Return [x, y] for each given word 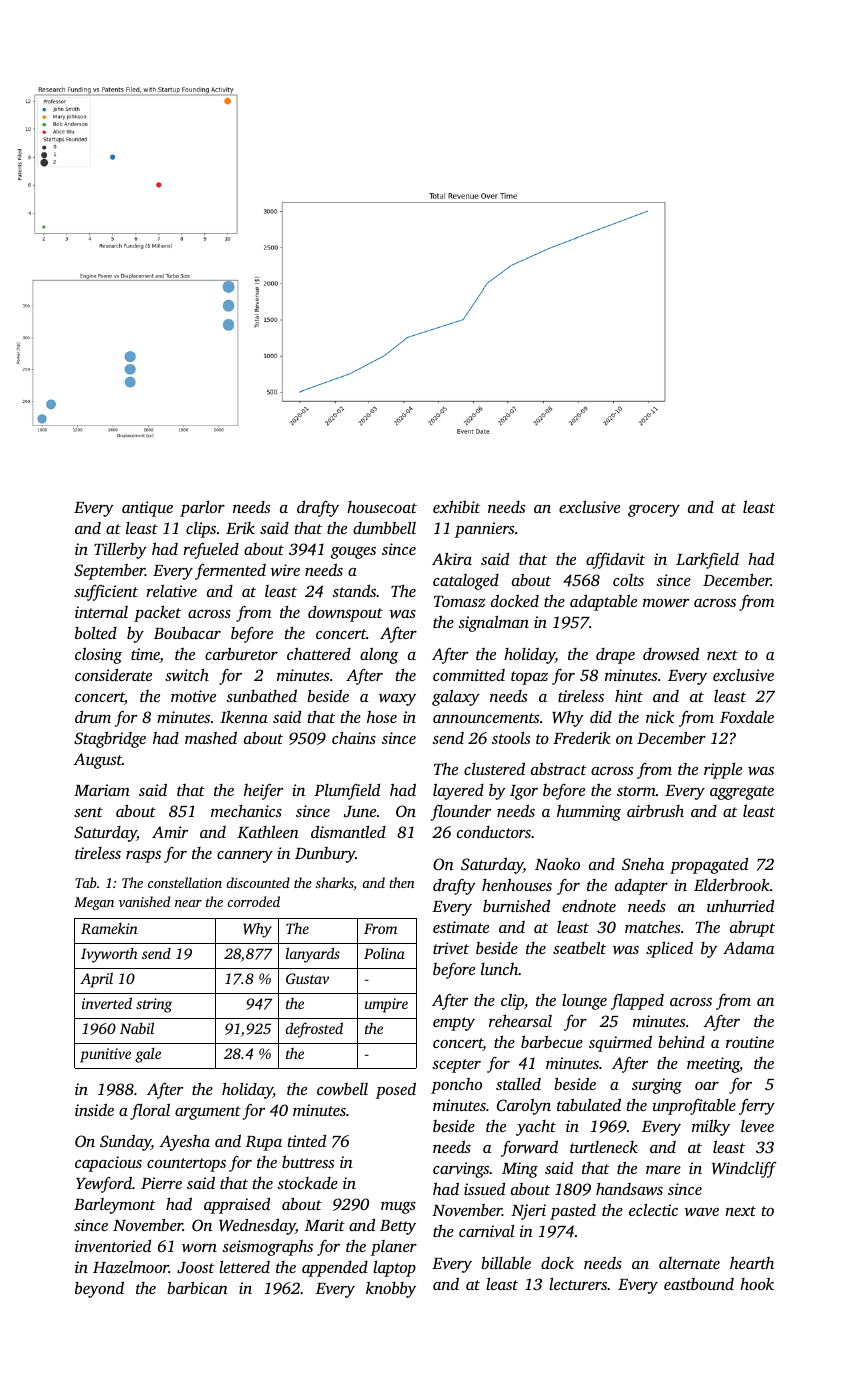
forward [529, 1148]
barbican [197, 1288]
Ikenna [244, 716]
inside [94, 1109]
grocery [654, 511]
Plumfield [347, 792]
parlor [202, 509]
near [188, 903]
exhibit [456, 506]
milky [711, 1127]
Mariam [102, 790]
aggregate [742, 793]
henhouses [517, 884]
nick [660, 716]
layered [458, 791]
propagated [709, 866]
